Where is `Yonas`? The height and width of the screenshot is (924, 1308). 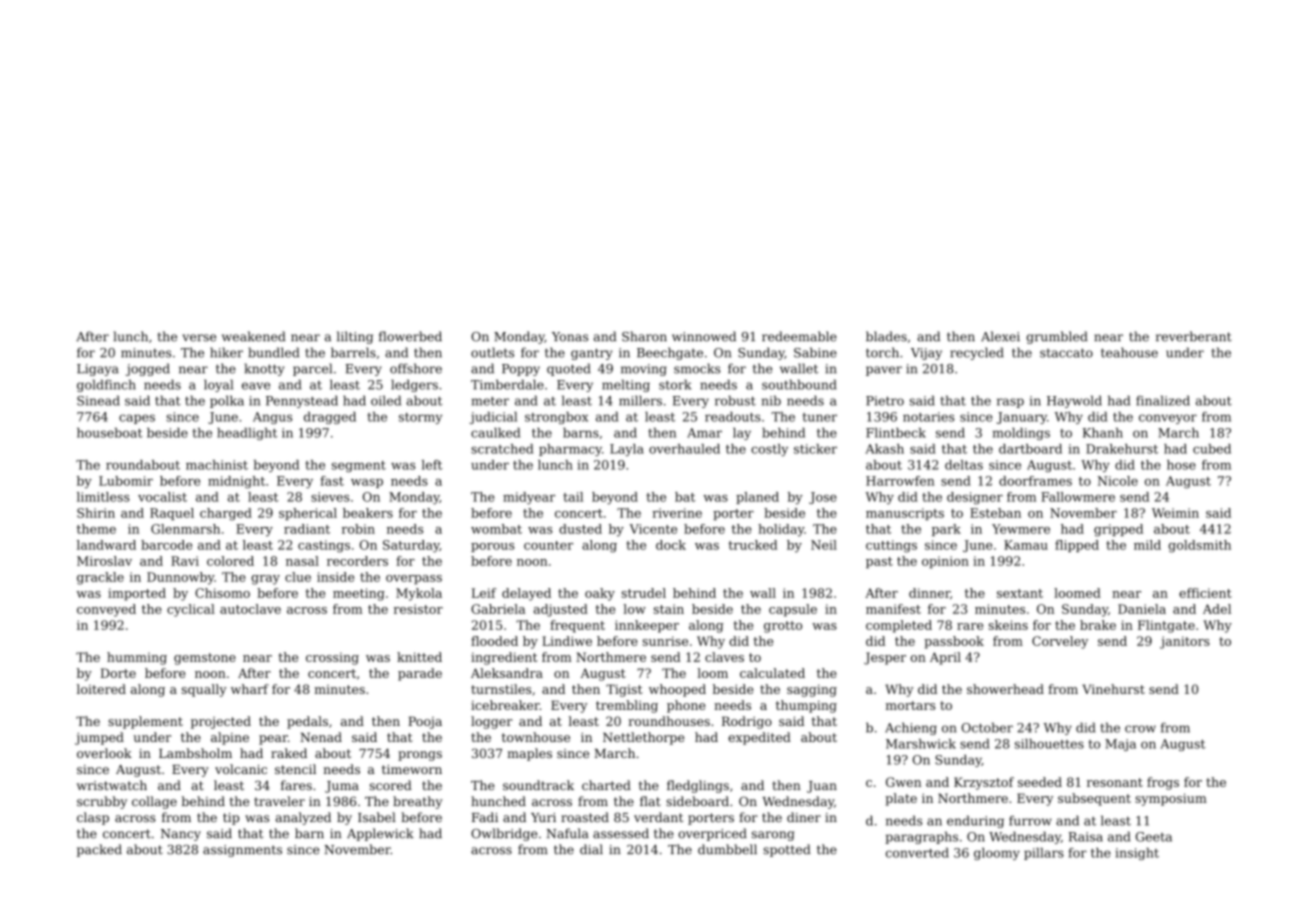
Yonas is located at coordinates (570, 337).
